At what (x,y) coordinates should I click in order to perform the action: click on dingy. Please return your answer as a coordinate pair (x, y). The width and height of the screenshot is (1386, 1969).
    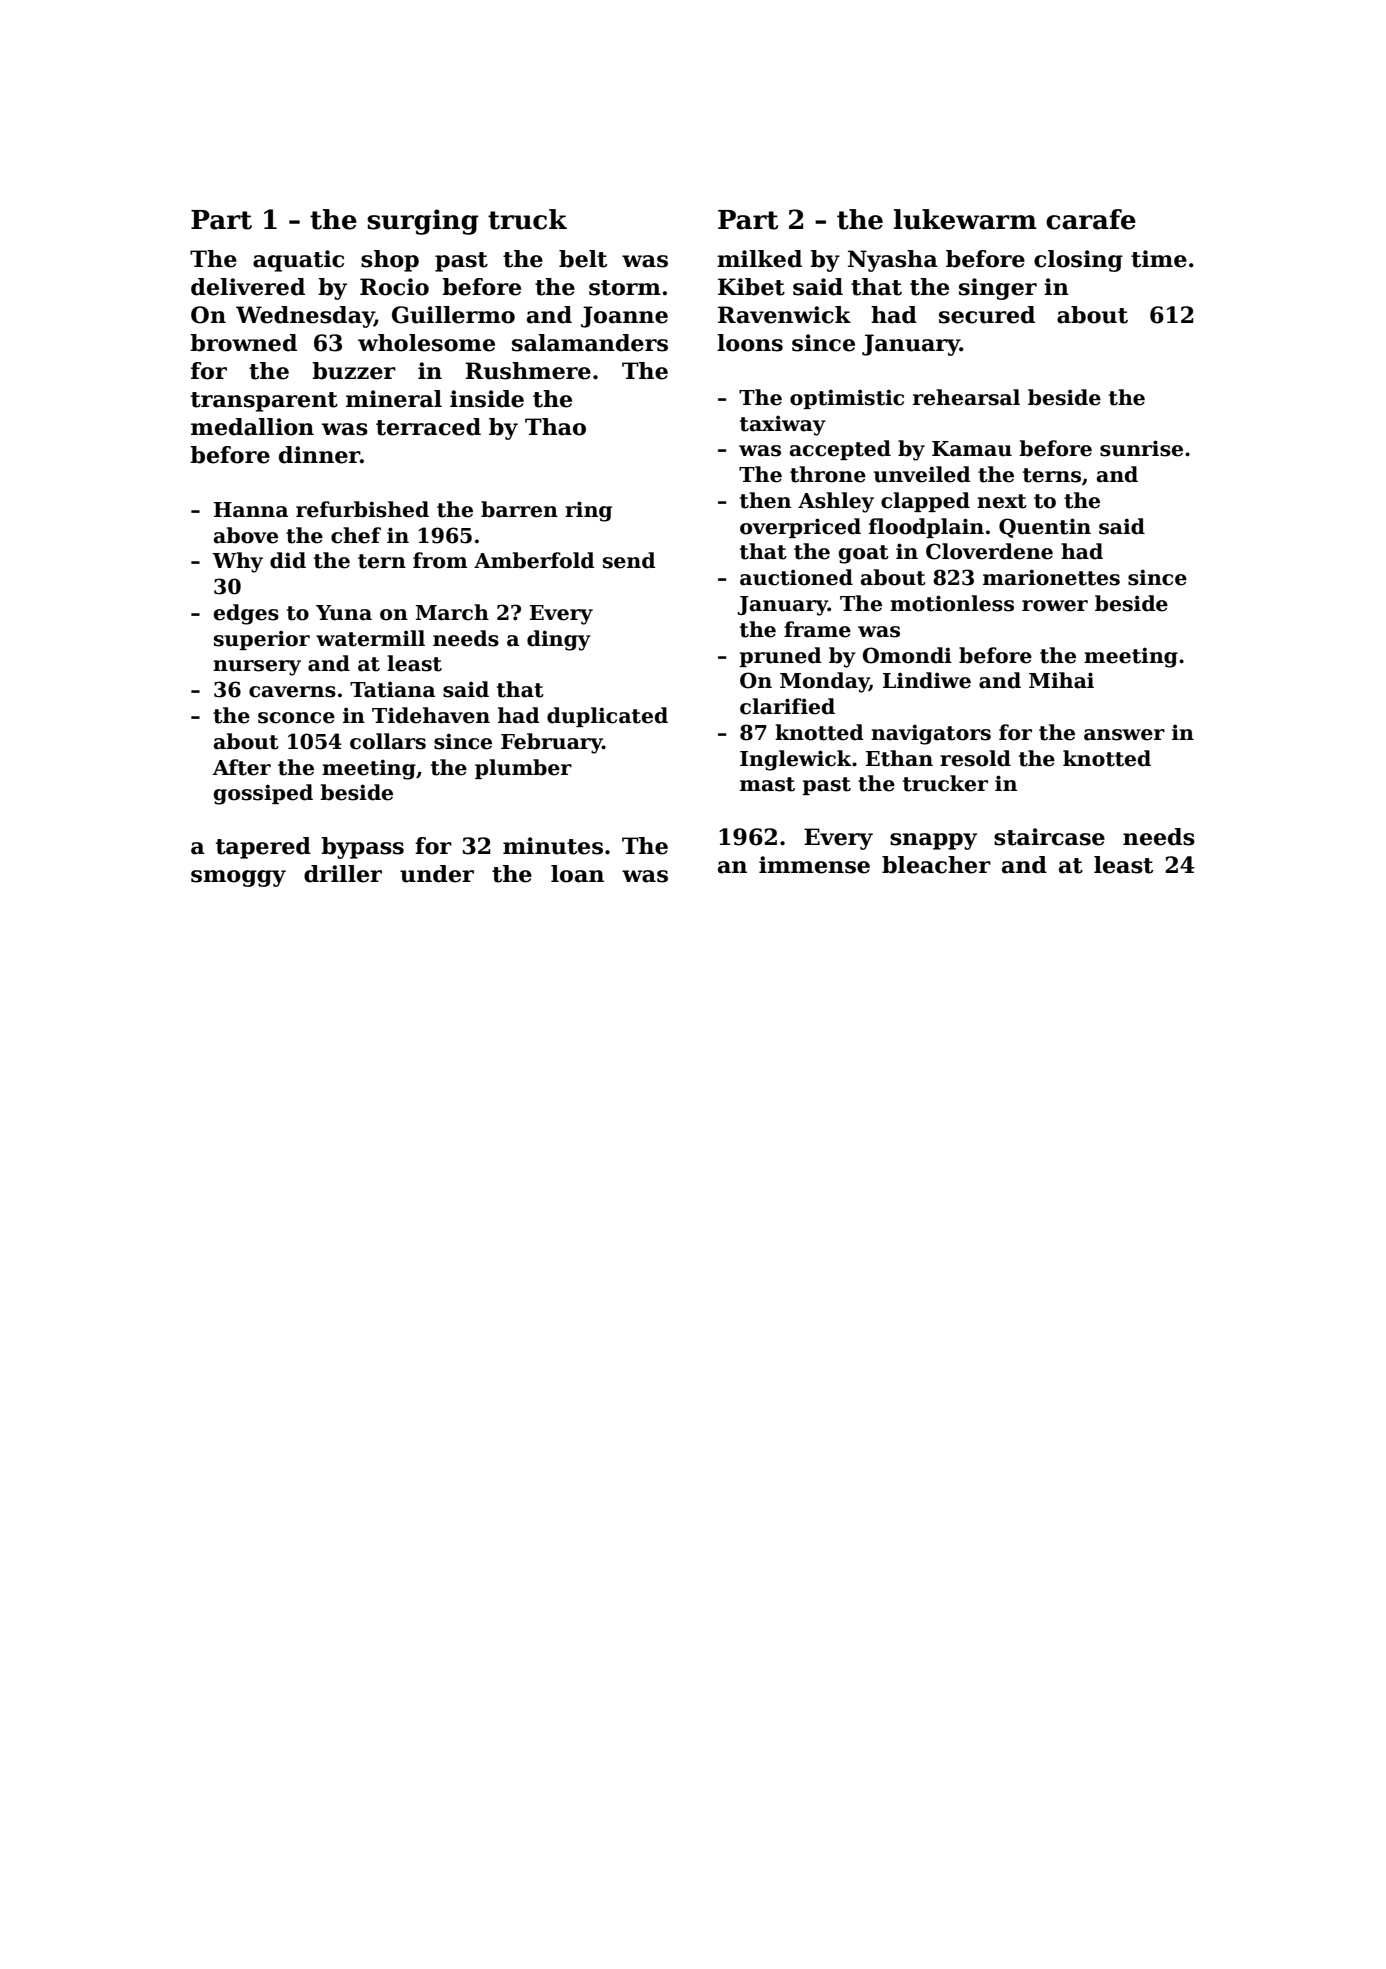
    Looking at the image, I should click on (559, 640).
